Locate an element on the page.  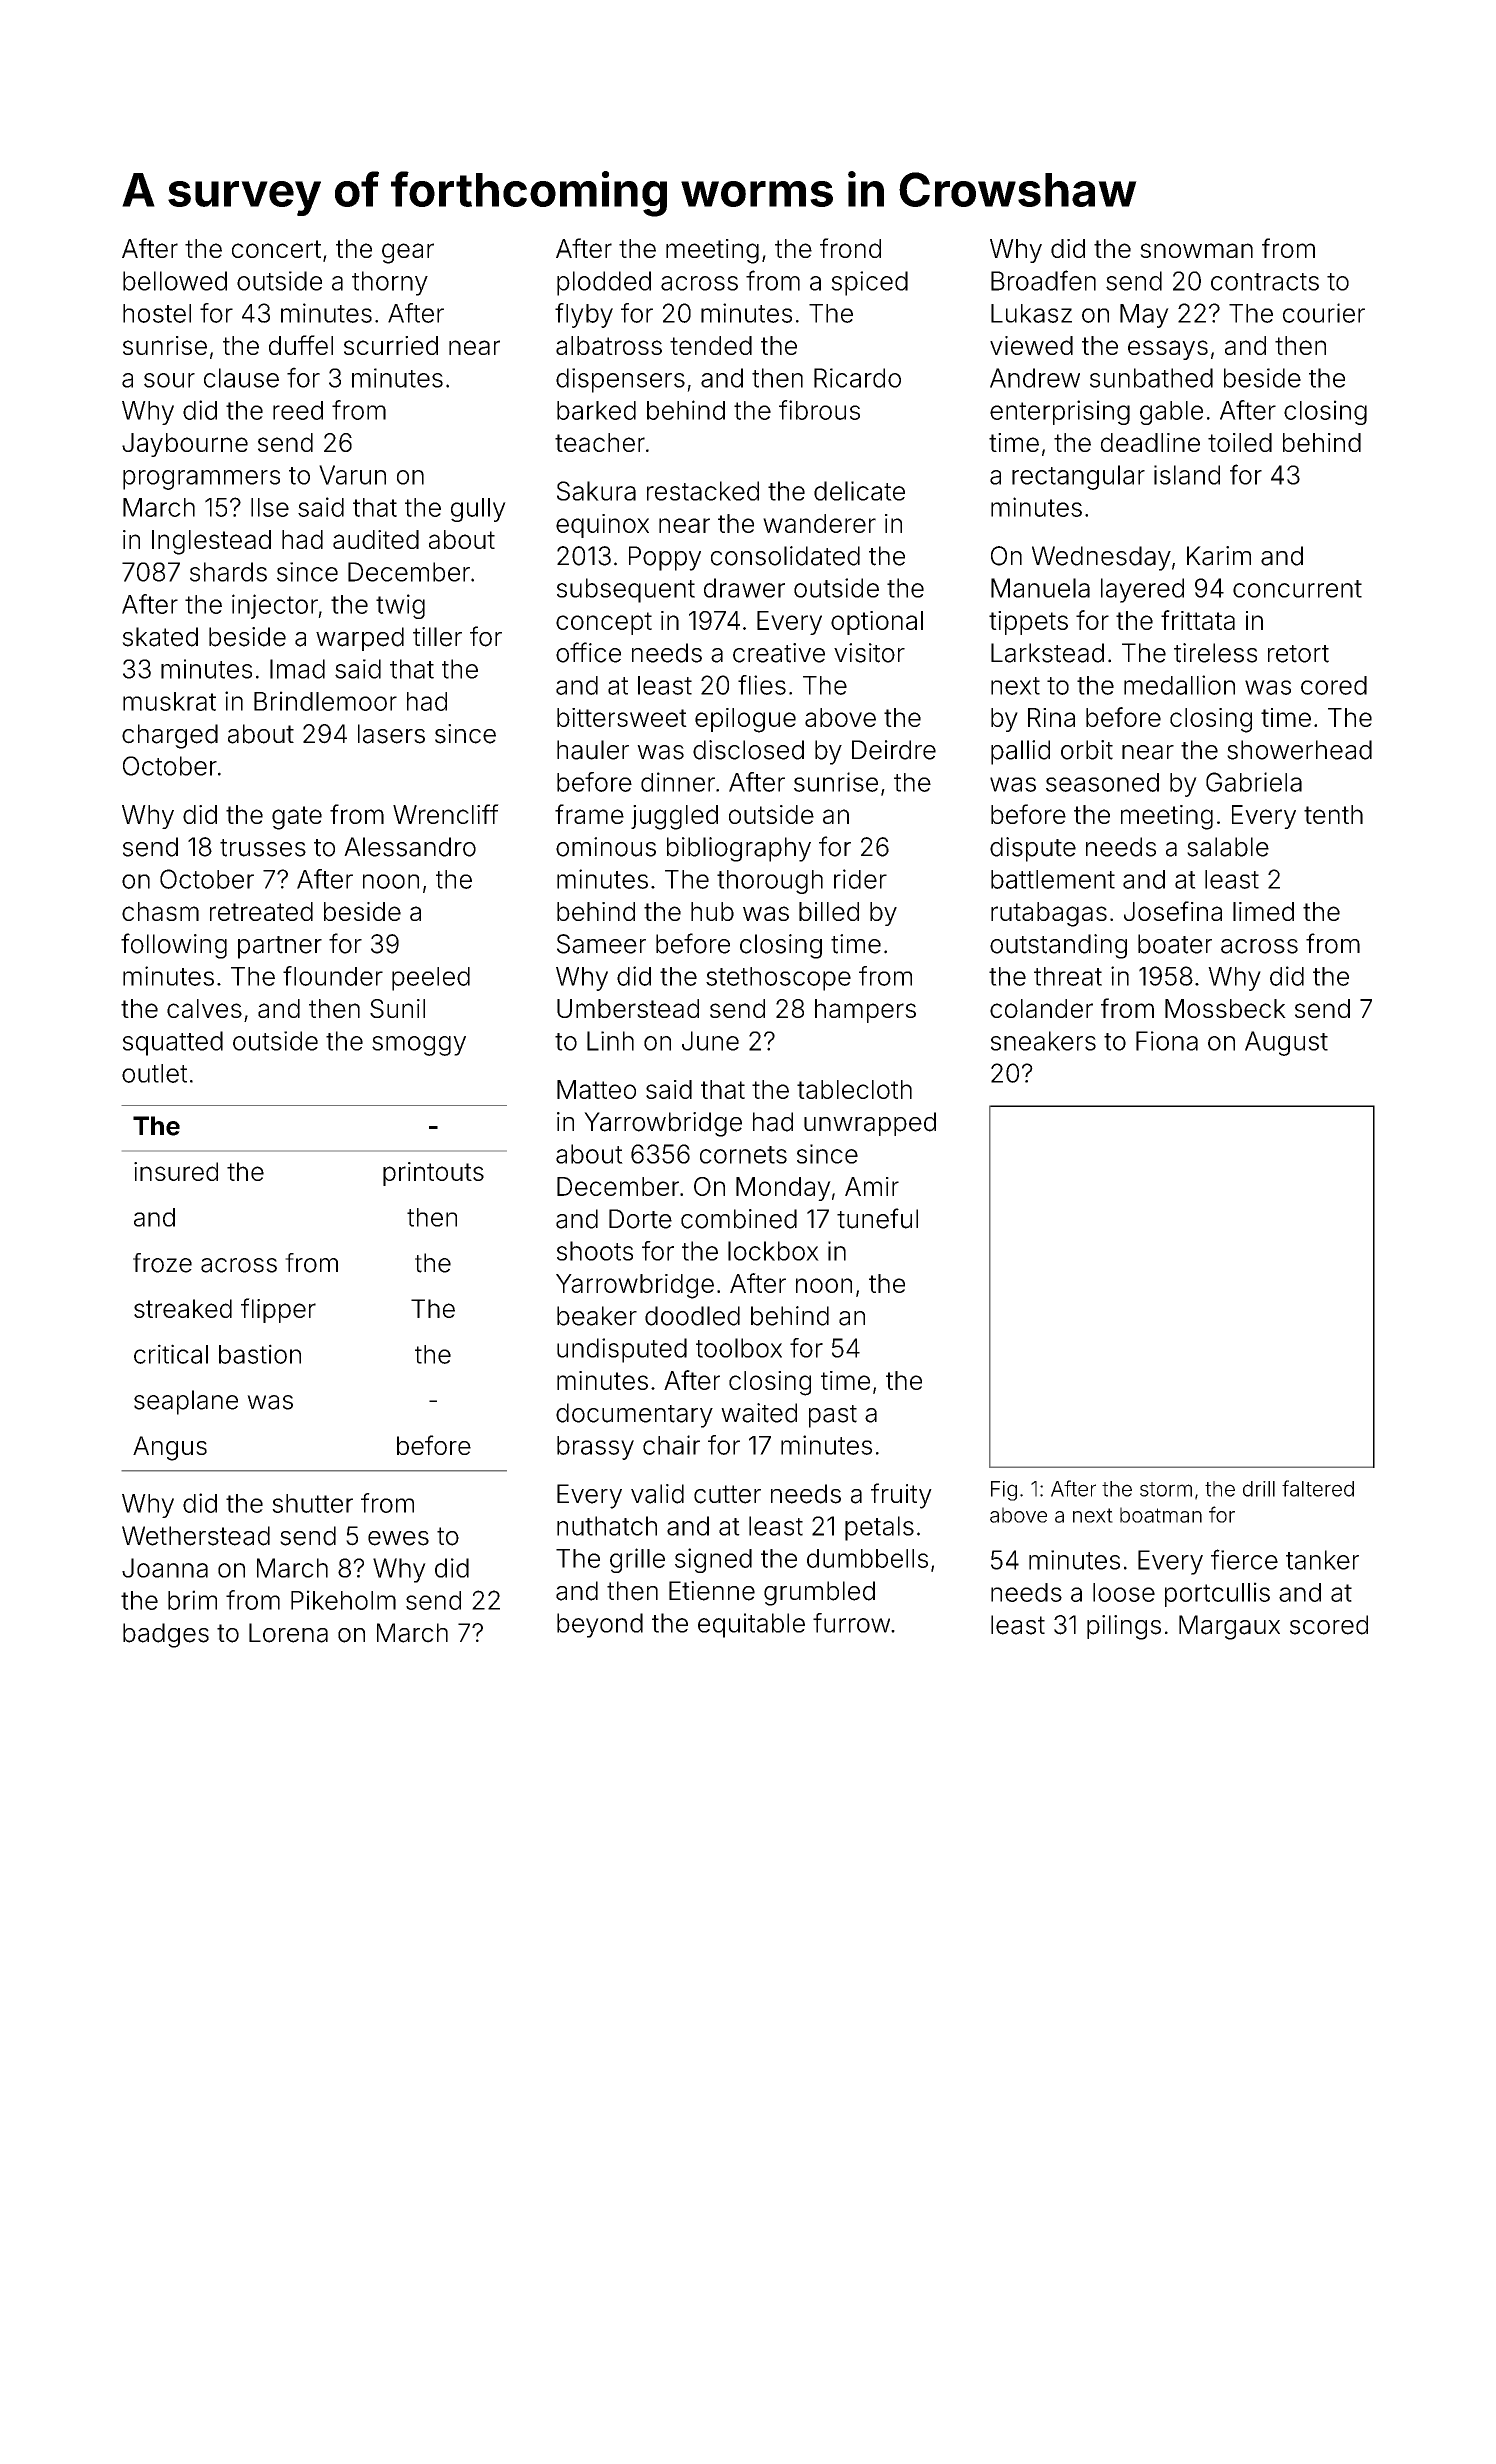
Ricardo is located at coordinates (857, 378).
